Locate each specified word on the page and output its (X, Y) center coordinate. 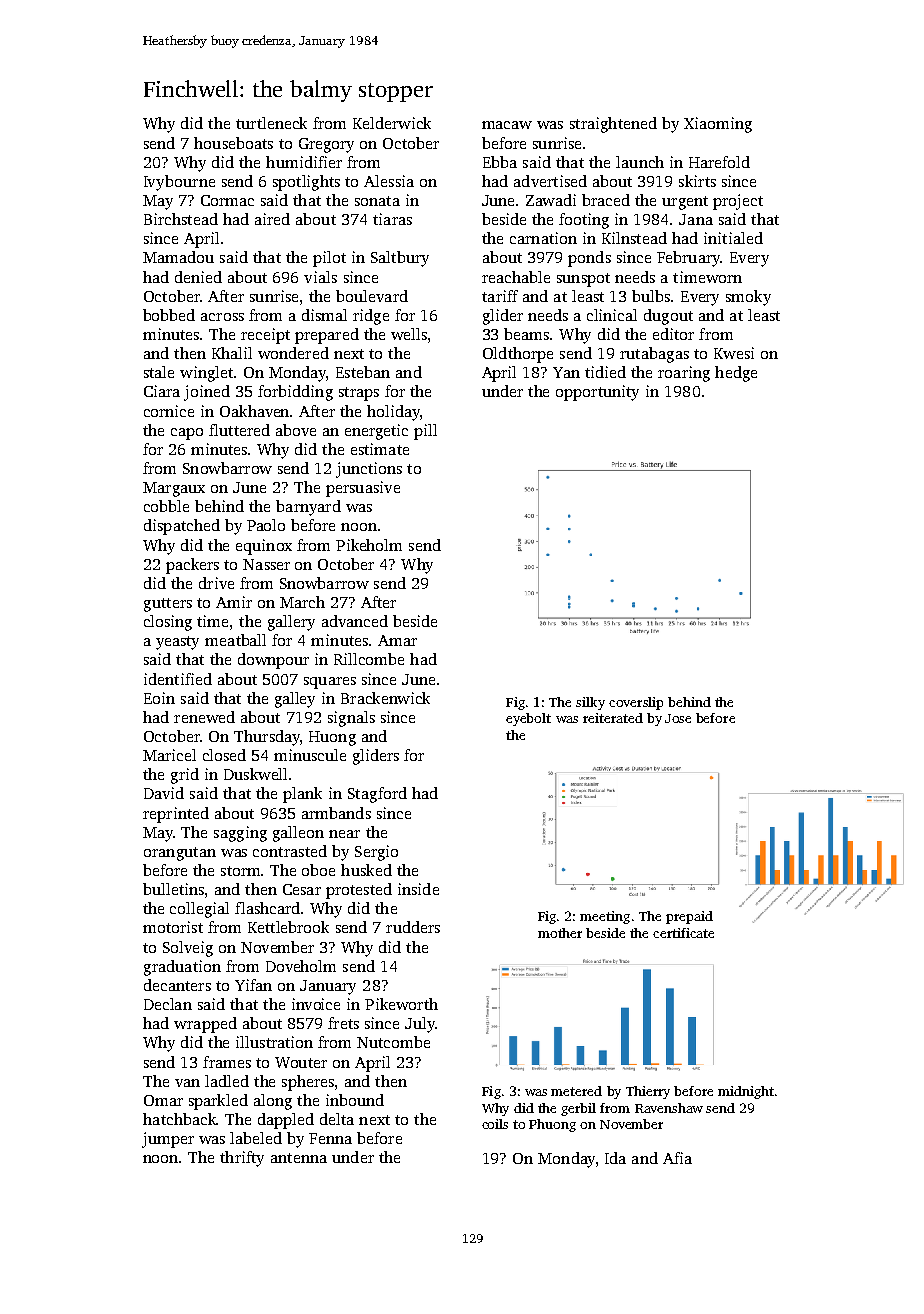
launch (640, 162)
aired (272, 219)
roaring (684, 374)
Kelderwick (392, 123)
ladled (227, 1081)
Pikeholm (369, 545)
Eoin (159, 698)
